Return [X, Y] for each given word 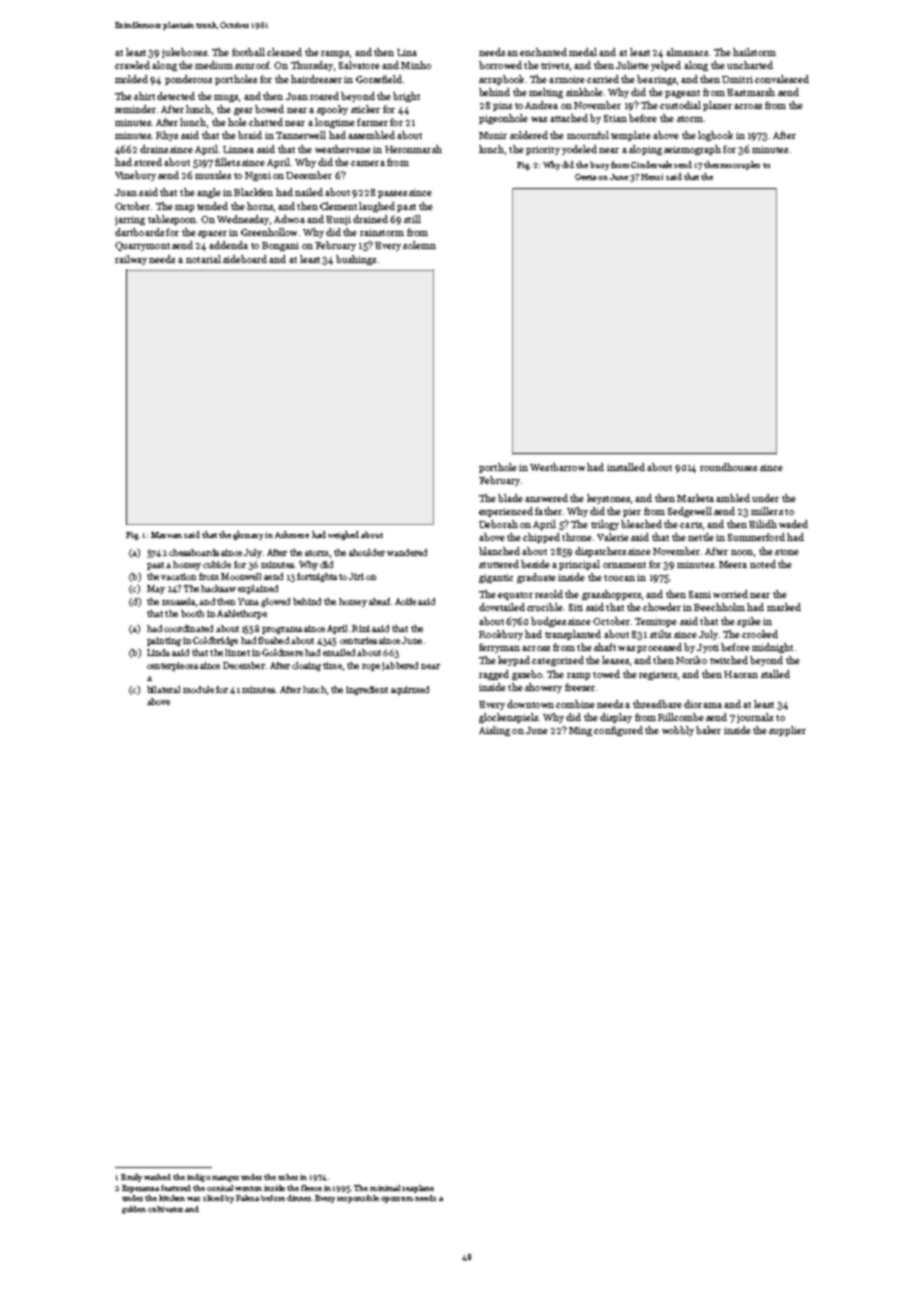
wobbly [678, 731]
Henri [652, 177]
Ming [580, 731]
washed [157, 1177]
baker [708, 730]
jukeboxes [184, 53]
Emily [131, 1178]
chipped [541, 538]
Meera [733, 564]
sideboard [245, 259]
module [198, 689]
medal [583, 52]
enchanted [543, 52]
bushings [356, 260]
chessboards [194, 552]
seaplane [418, 1189]
